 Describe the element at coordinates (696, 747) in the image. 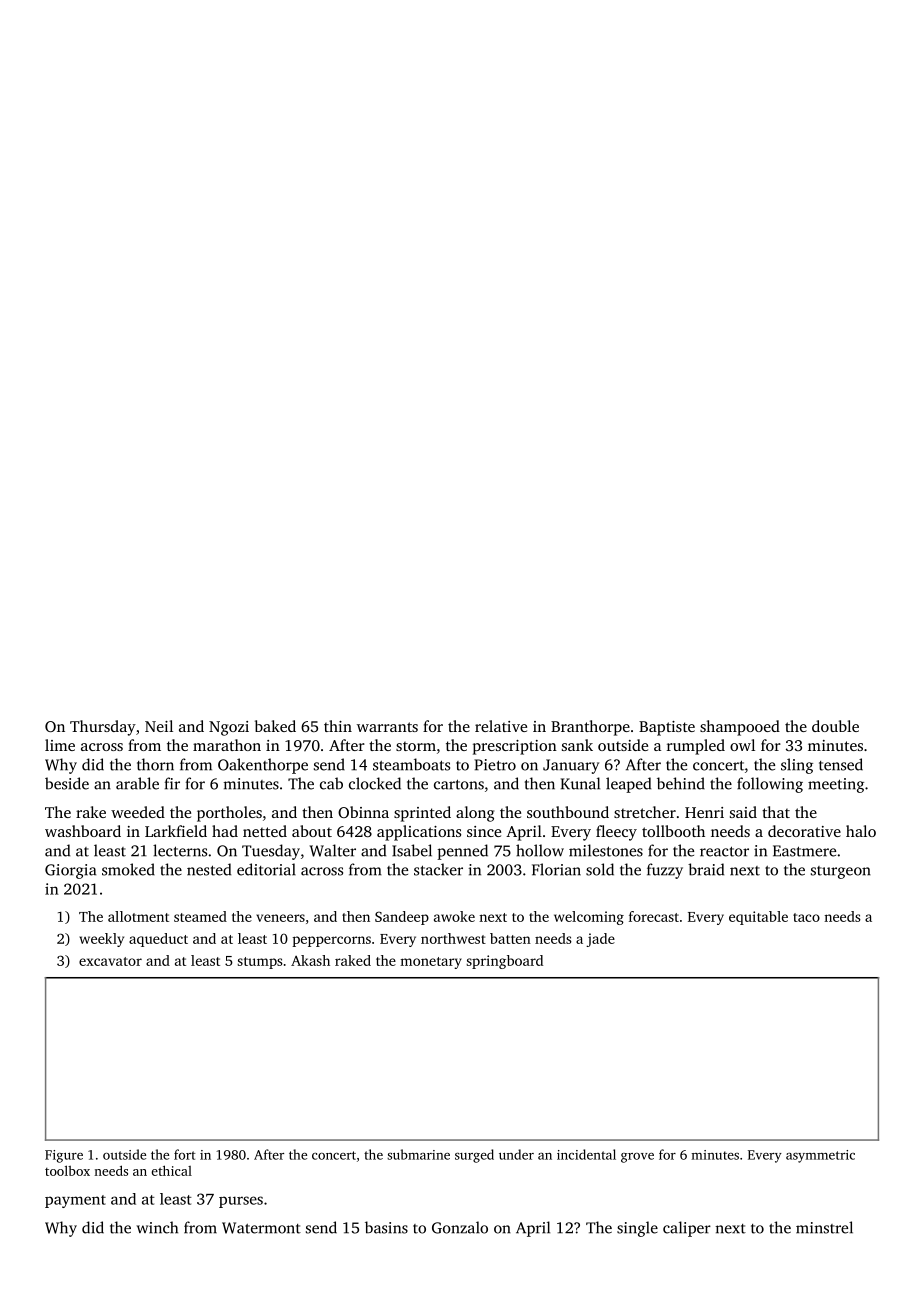

I see `rumpled` at that location.
